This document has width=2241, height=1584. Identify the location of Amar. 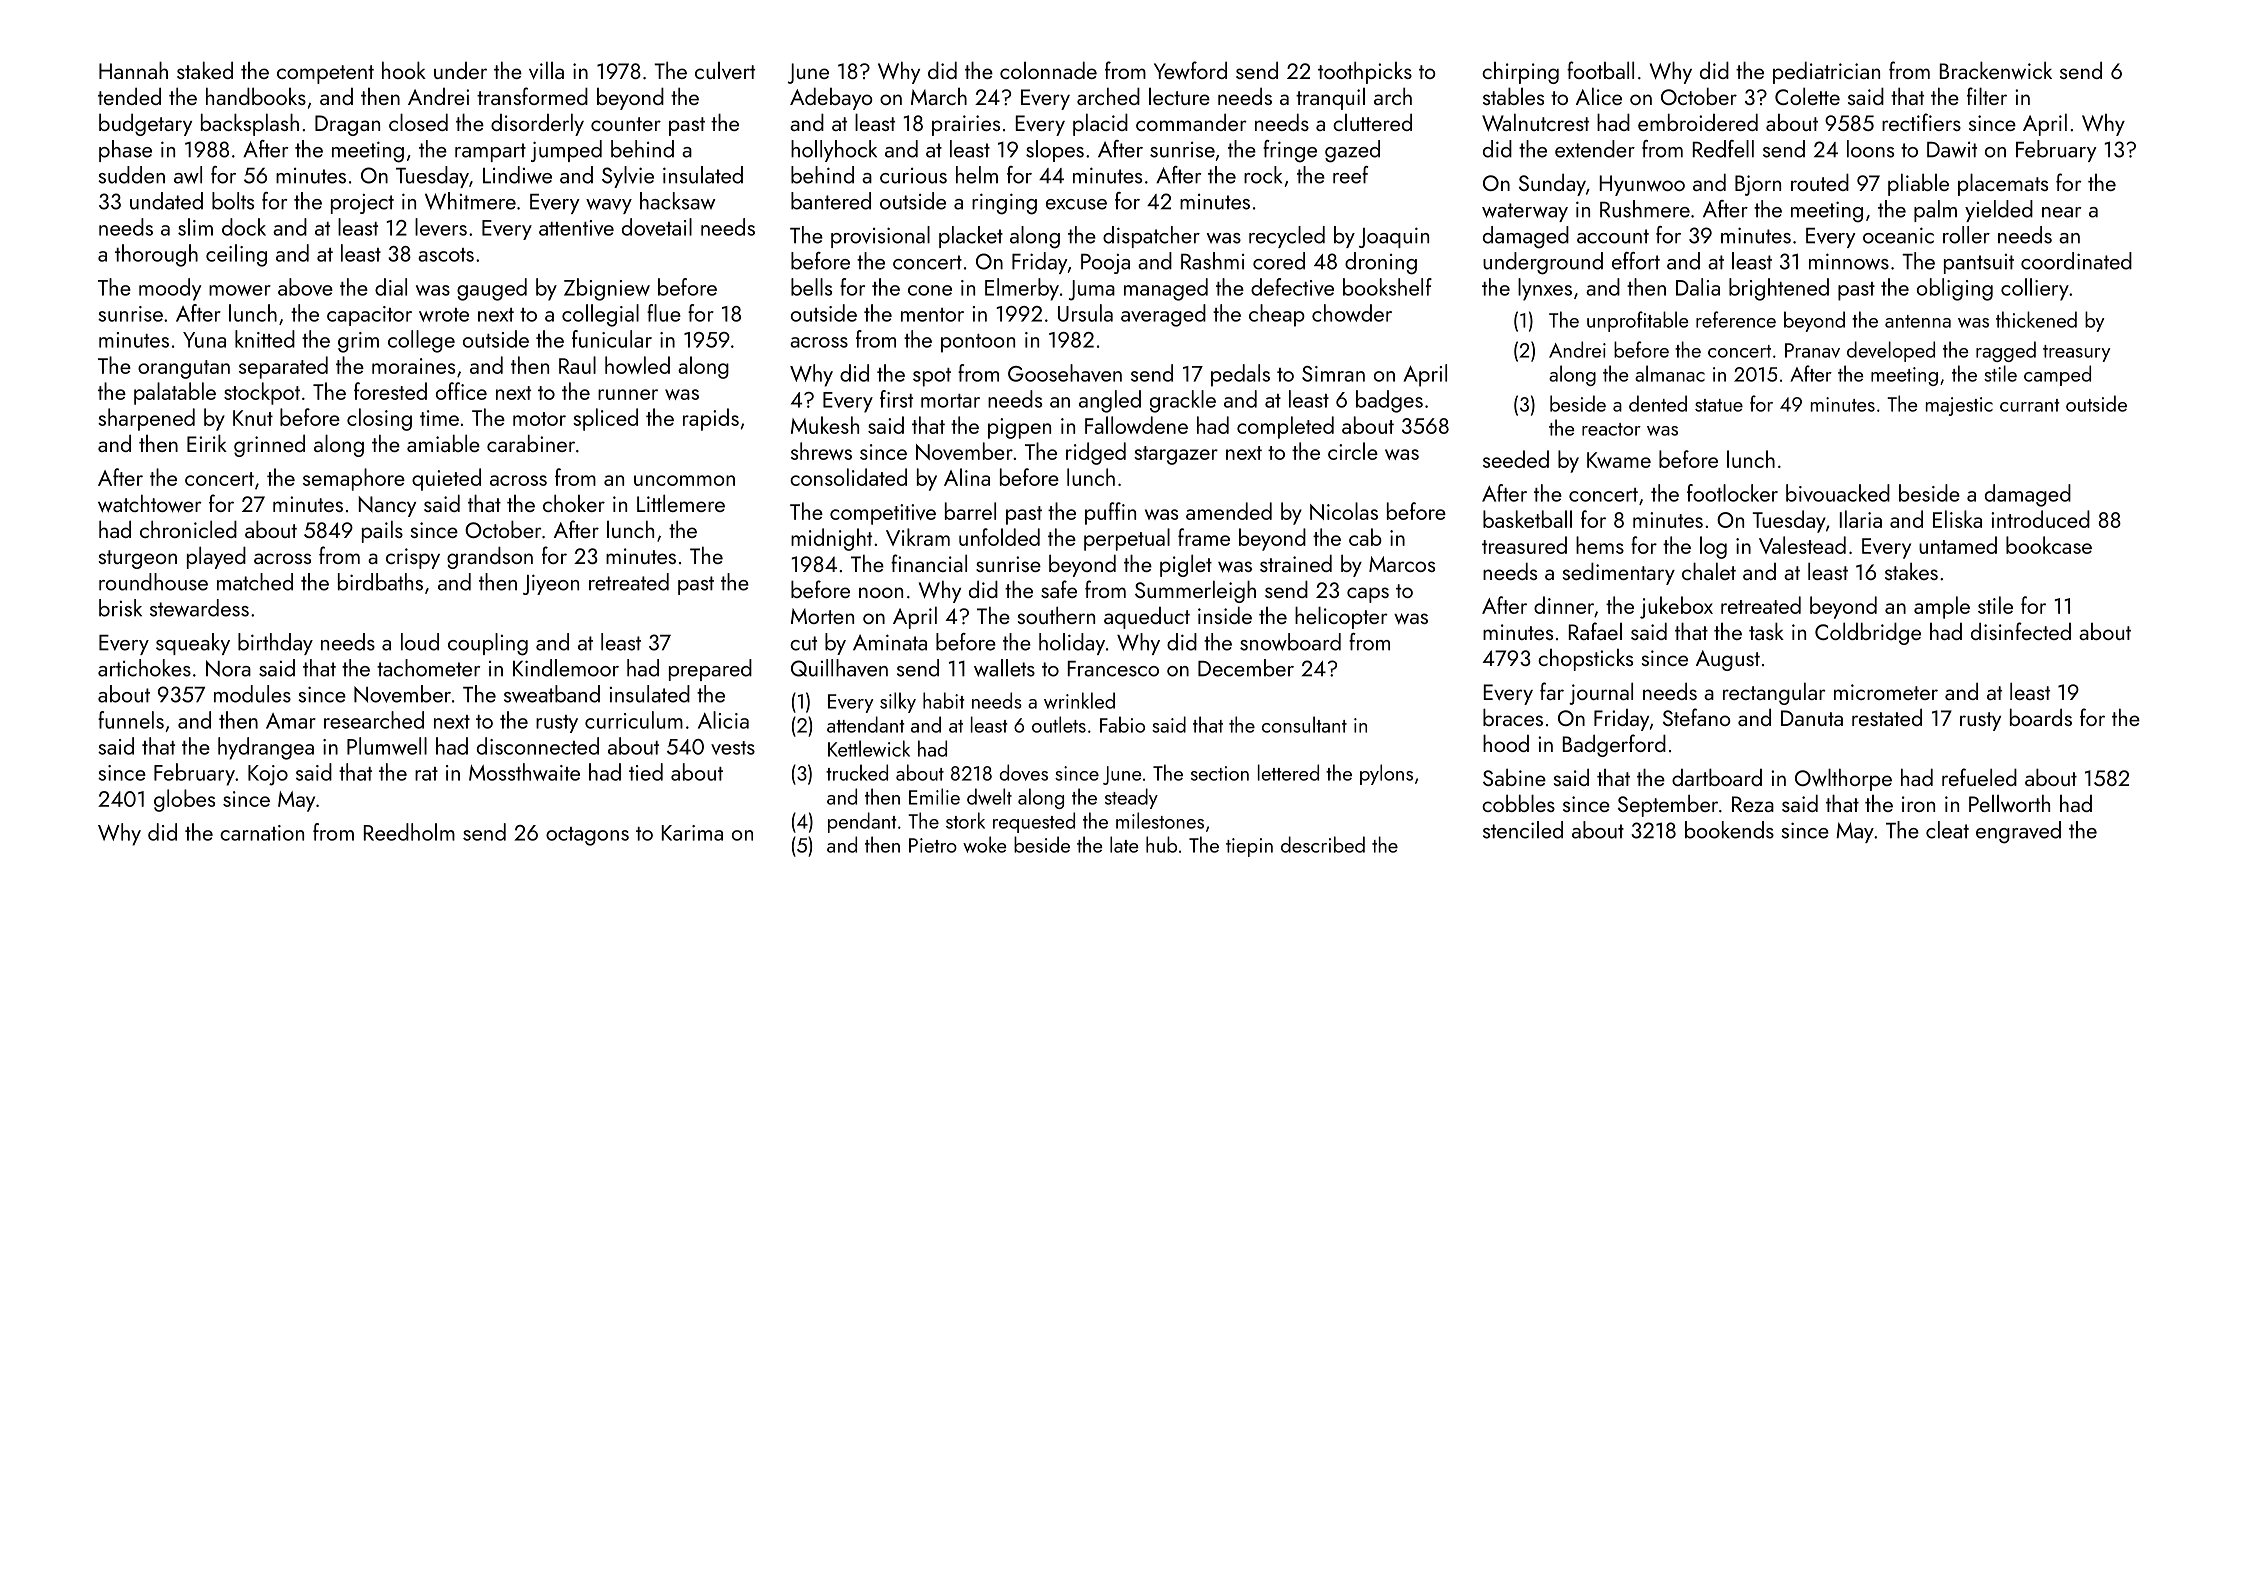
(291, 721).
